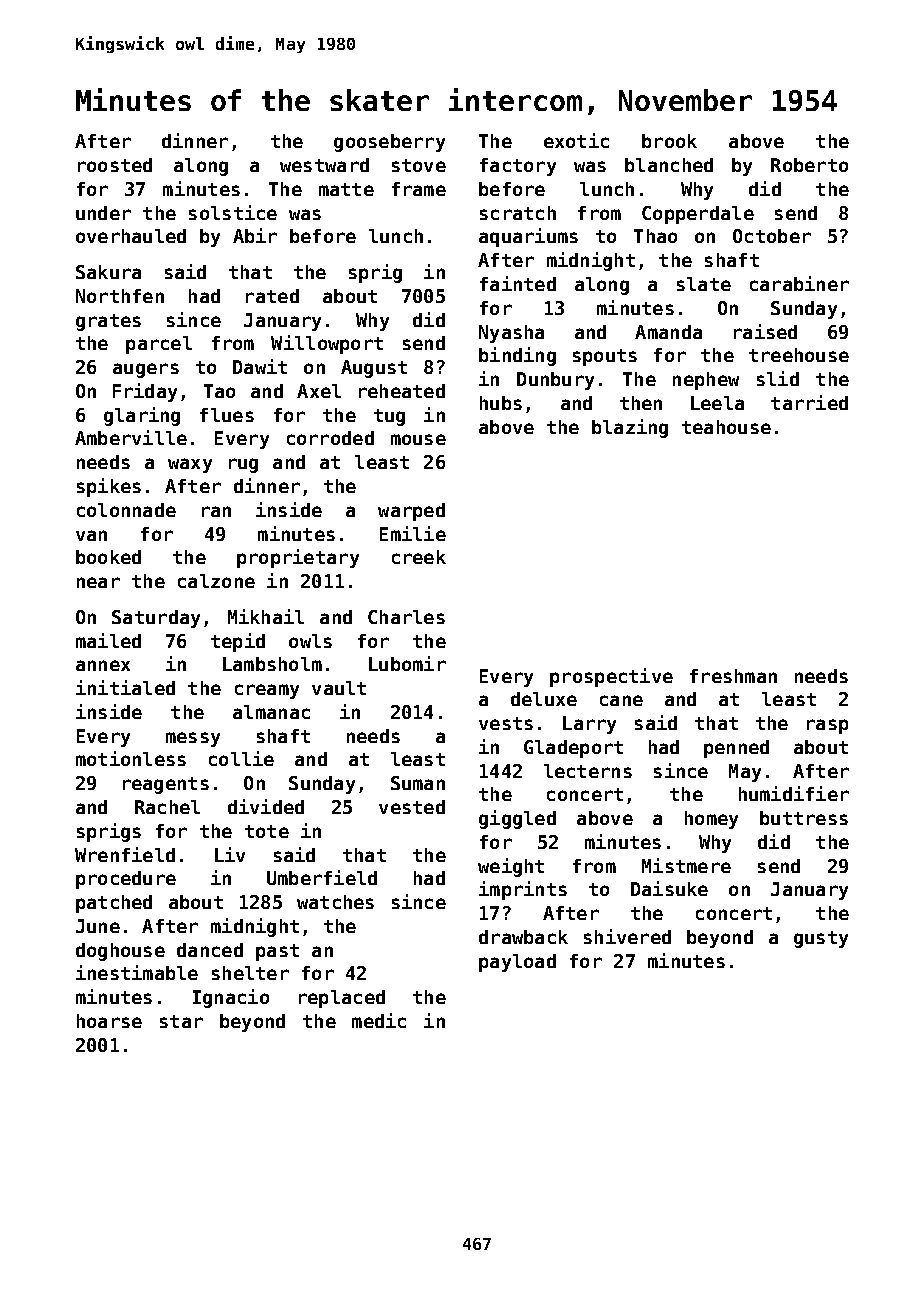  Describe the element at coordinates (419, 165) in the page. I see `stove` at that location.
